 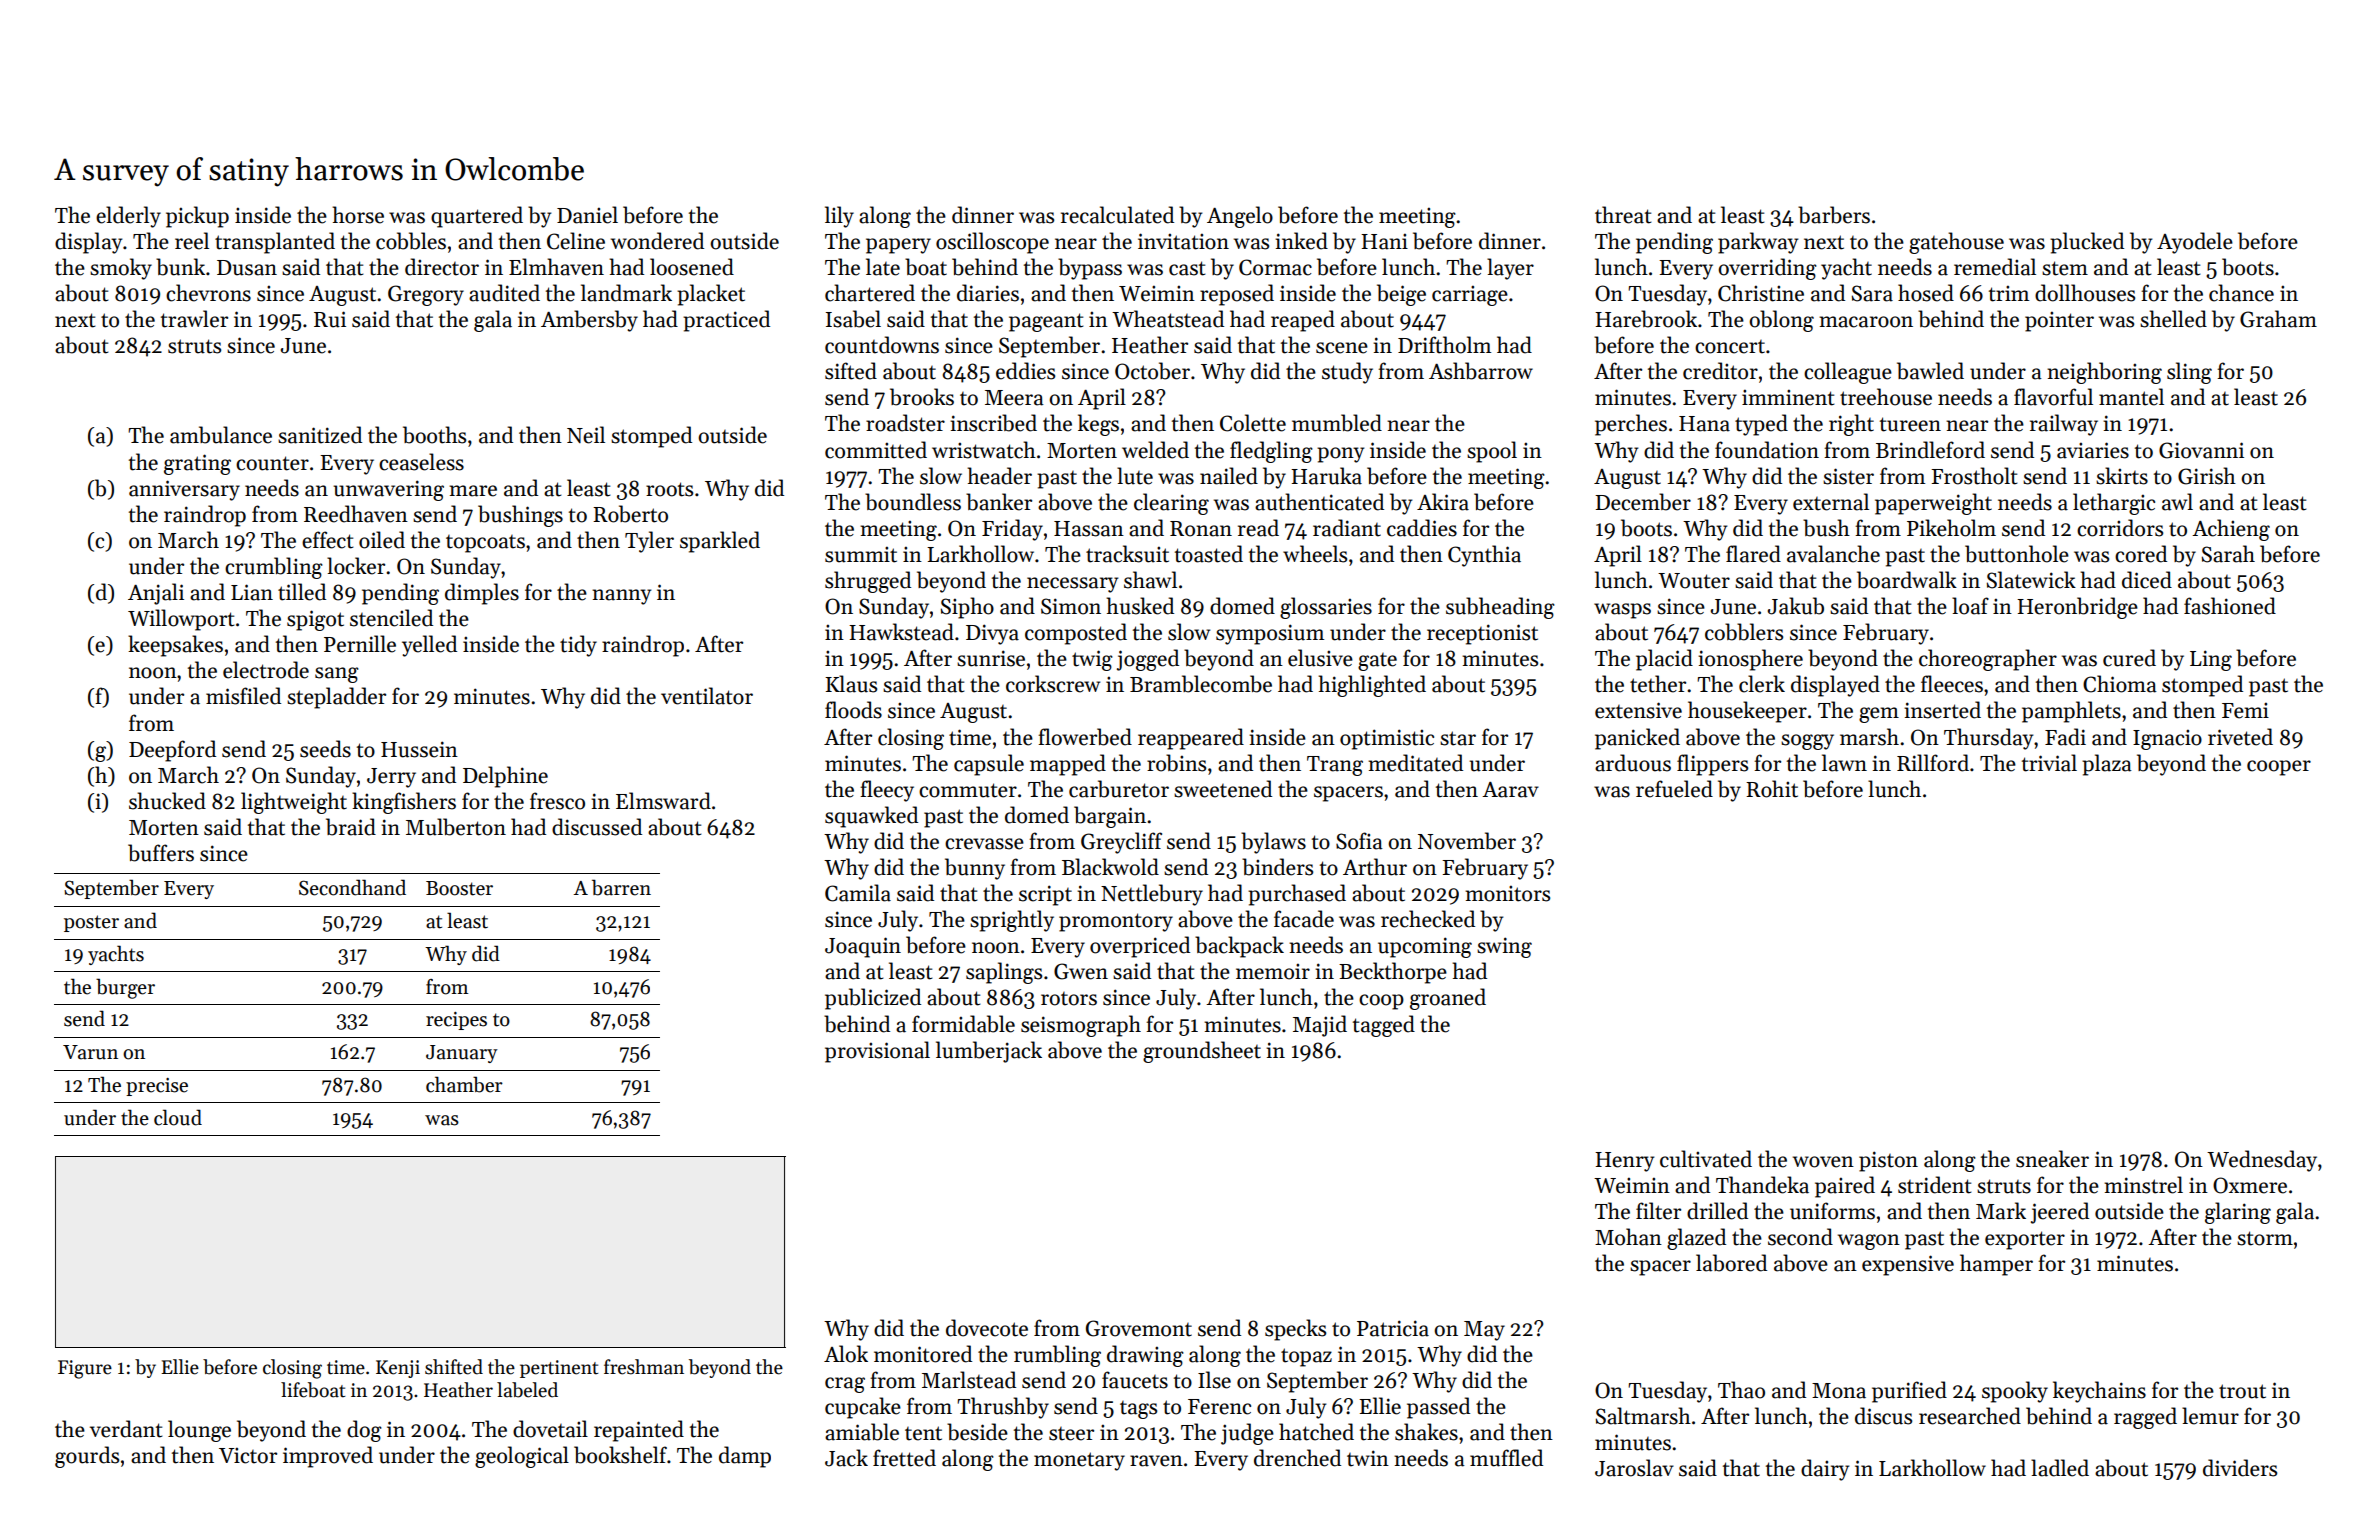 What do you see at coordinates (2265, 1238) in the screenshot?
I see `storm` at bounding box center [2265, 1238].
